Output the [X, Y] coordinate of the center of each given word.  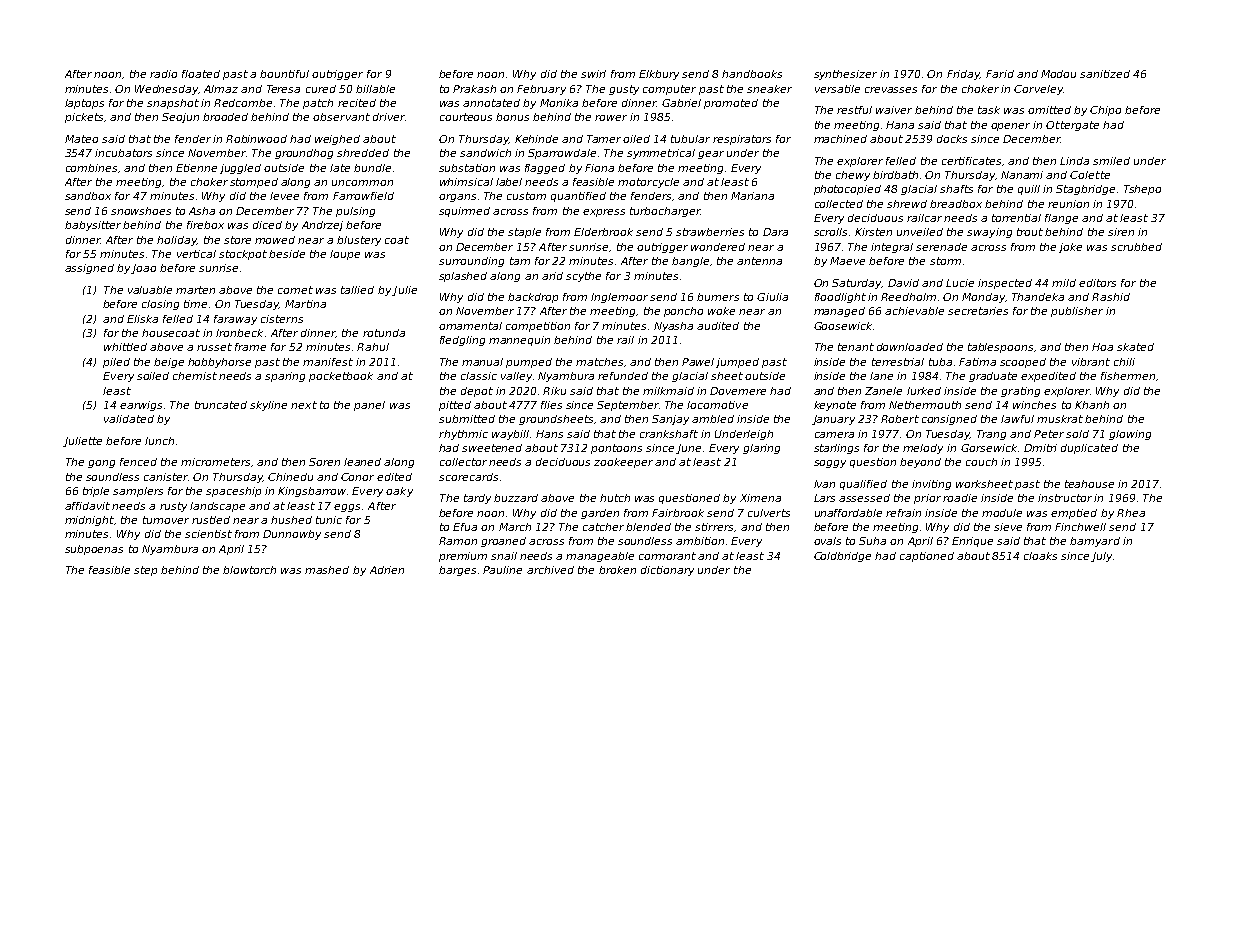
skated [1135, 347]
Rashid [1111, 297]
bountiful [284, 74]
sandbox [88, 196]
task [989, 110]
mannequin [519, 341]
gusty [624, 90]
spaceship [233, 492]
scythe [583, 277]
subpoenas [94, 550]
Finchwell [1080, 527]
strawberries [710, 232]
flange [1061, 219]
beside [287, 254]
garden [600, 514]
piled [116, 363]
